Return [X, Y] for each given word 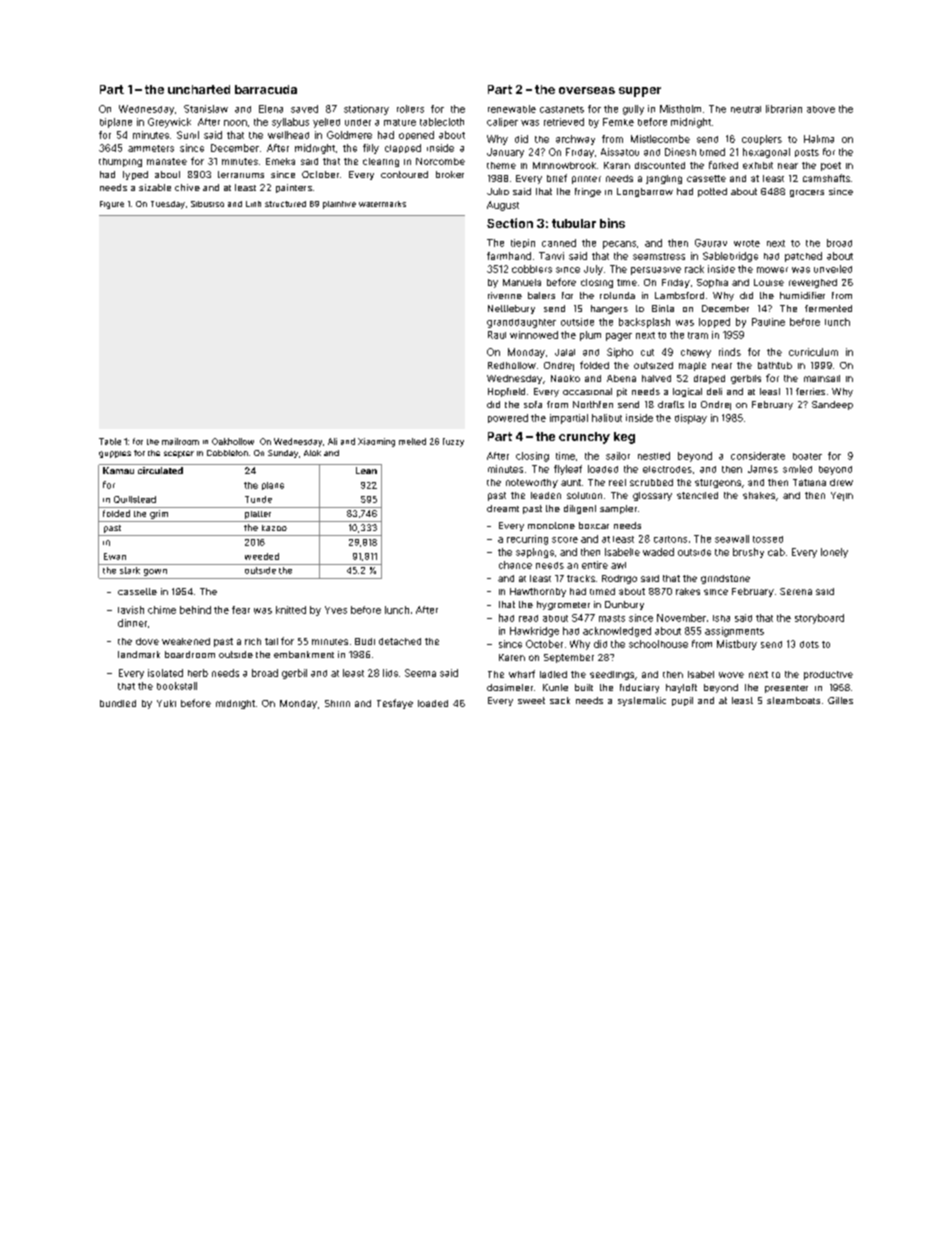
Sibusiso [207, 204]
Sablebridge [730, 257]
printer [586, 180]
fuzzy [453, 442]
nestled [654, 456]
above [821, 109]
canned [559, 243]
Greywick [169, 123]
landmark [139, 654]
